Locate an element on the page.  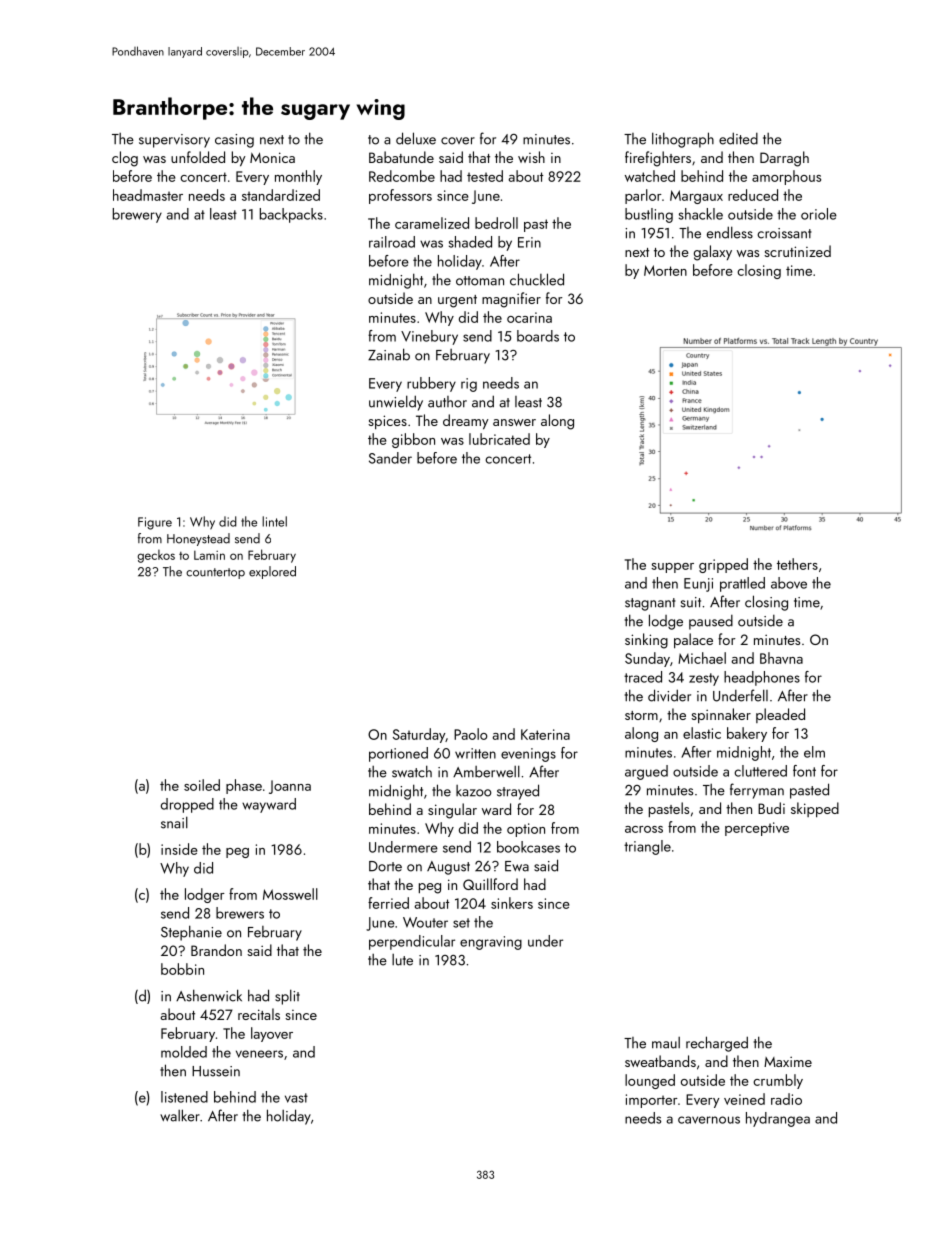
geckos is located at coordinates (156, 556).
